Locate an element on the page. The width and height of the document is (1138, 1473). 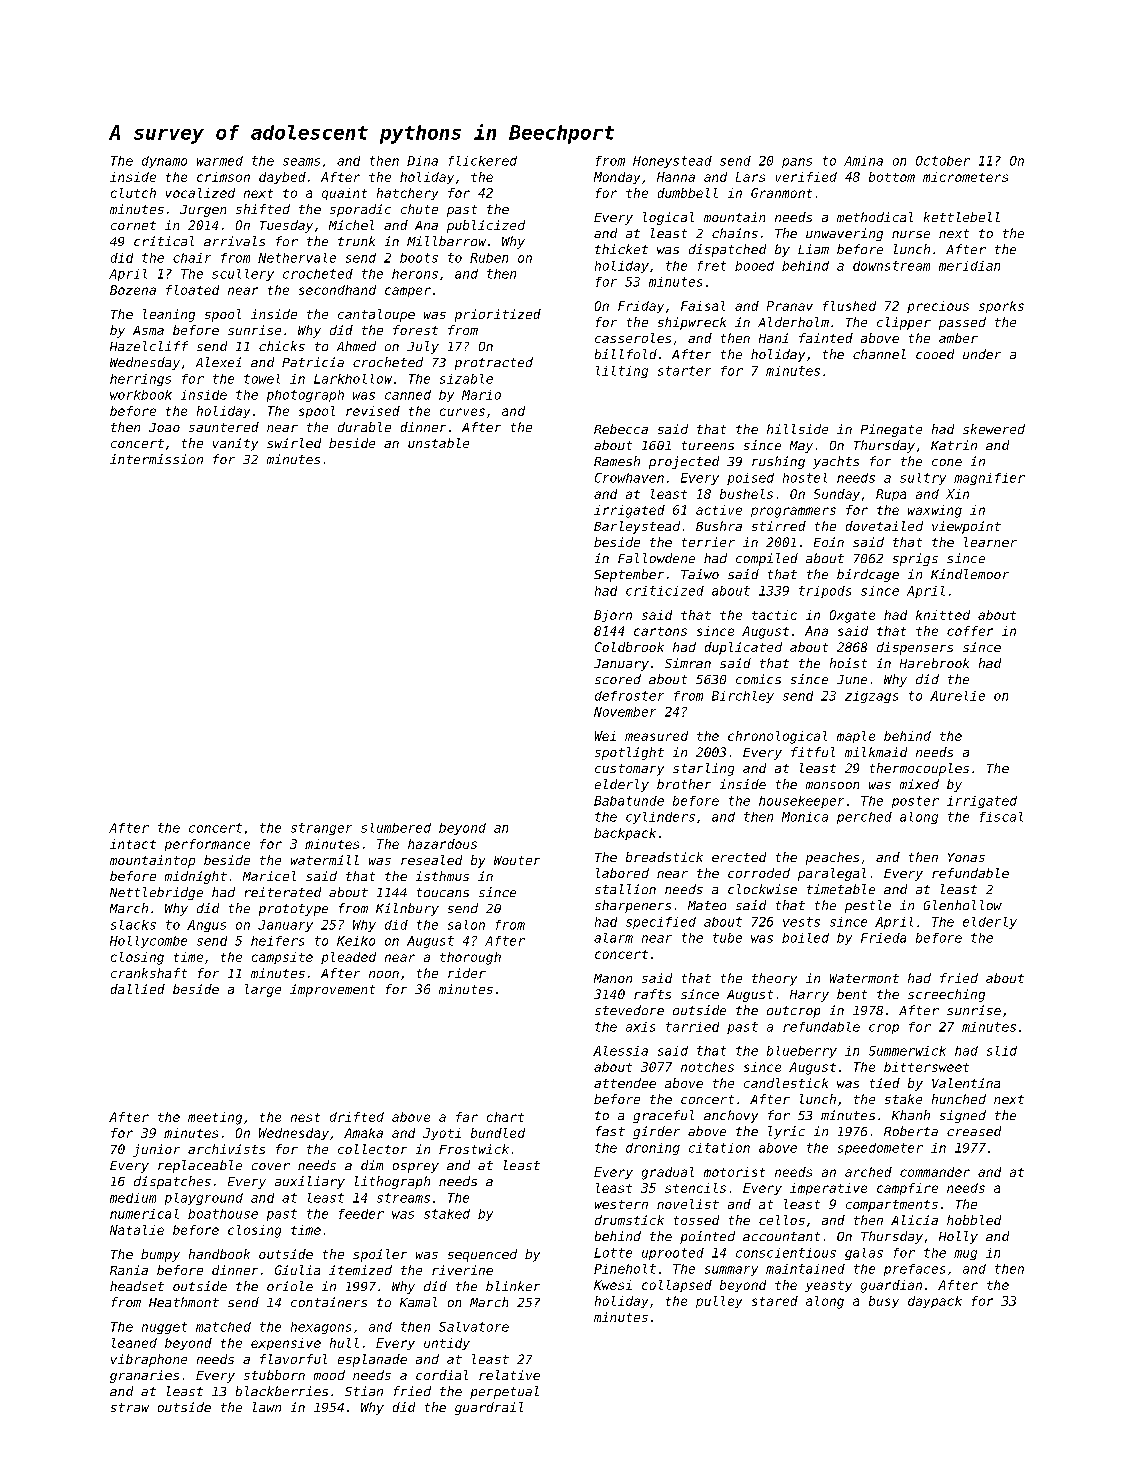
fiscal is located at coordinates (1001, 817).
